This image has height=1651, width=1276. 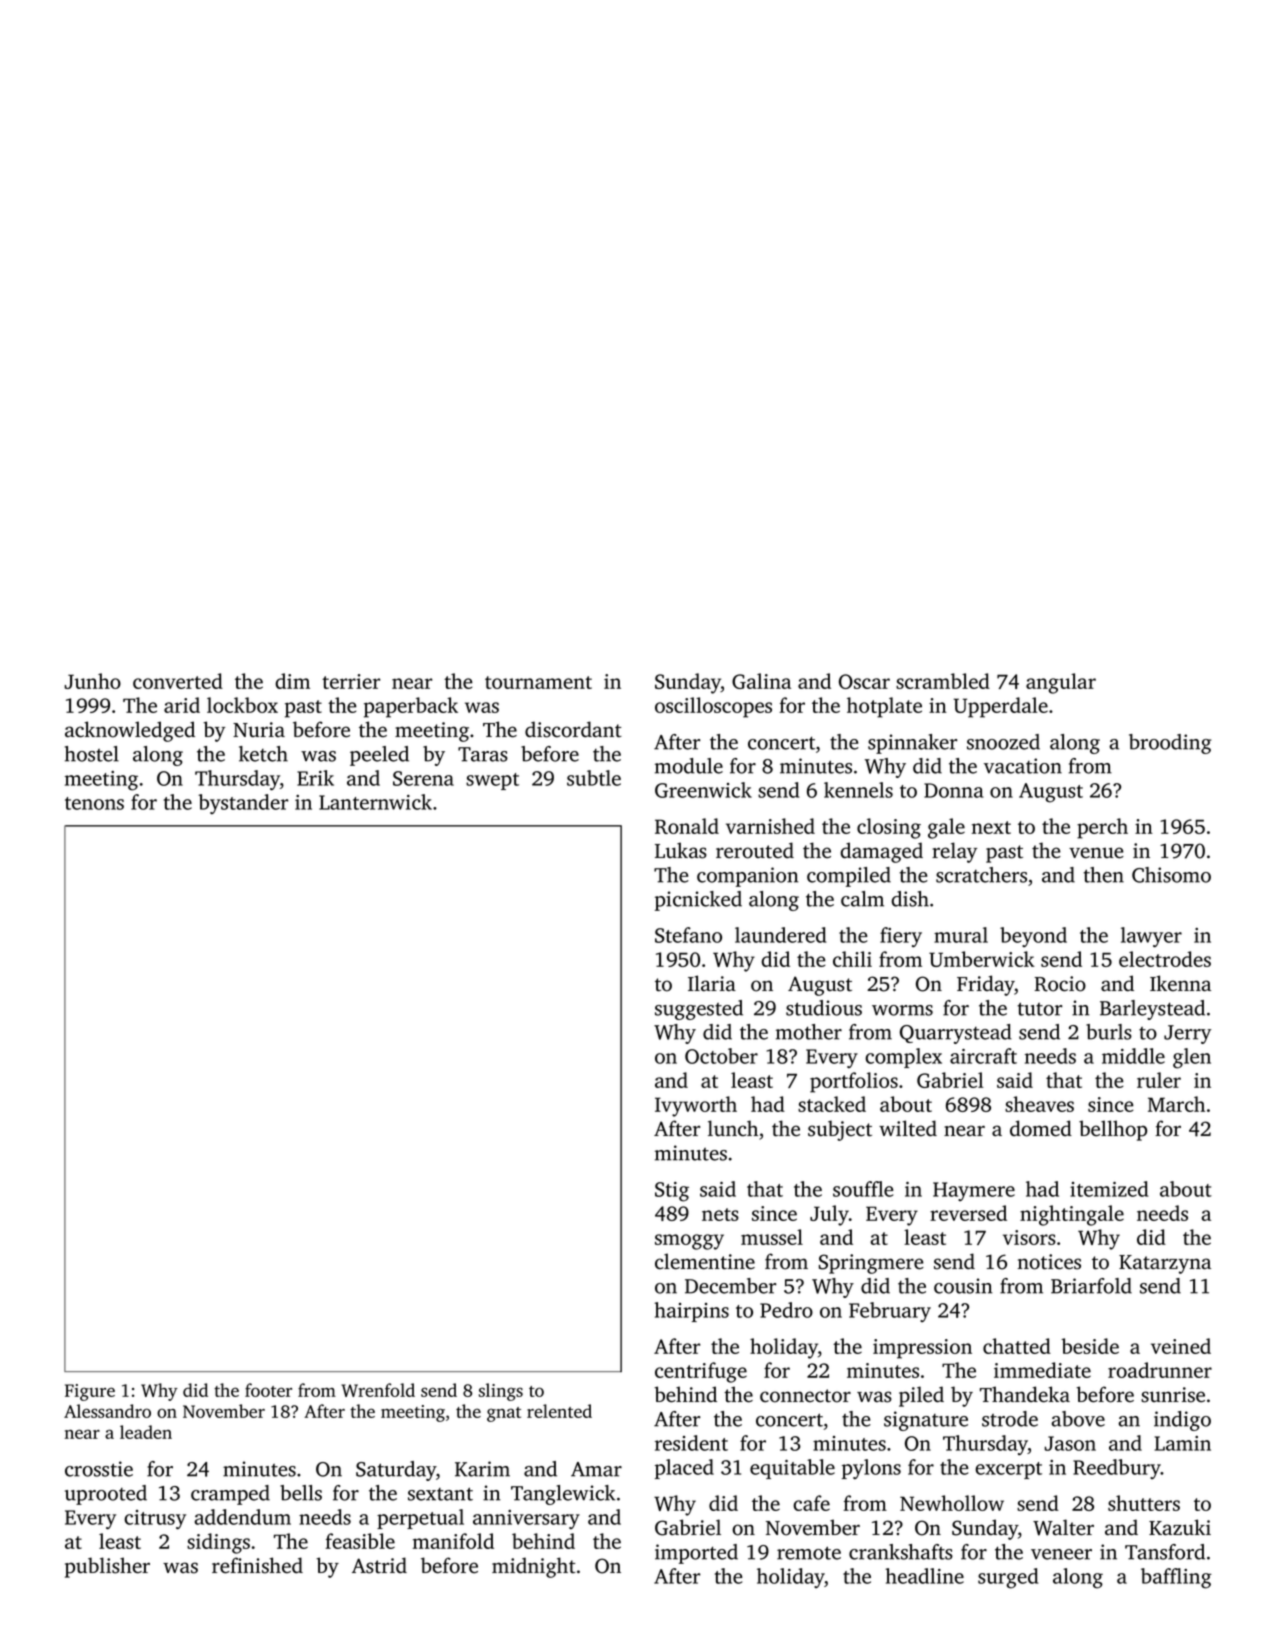 What do you see at coordinates (689, 766) in the image?
I see `module` at bounding box center [689, 766].
